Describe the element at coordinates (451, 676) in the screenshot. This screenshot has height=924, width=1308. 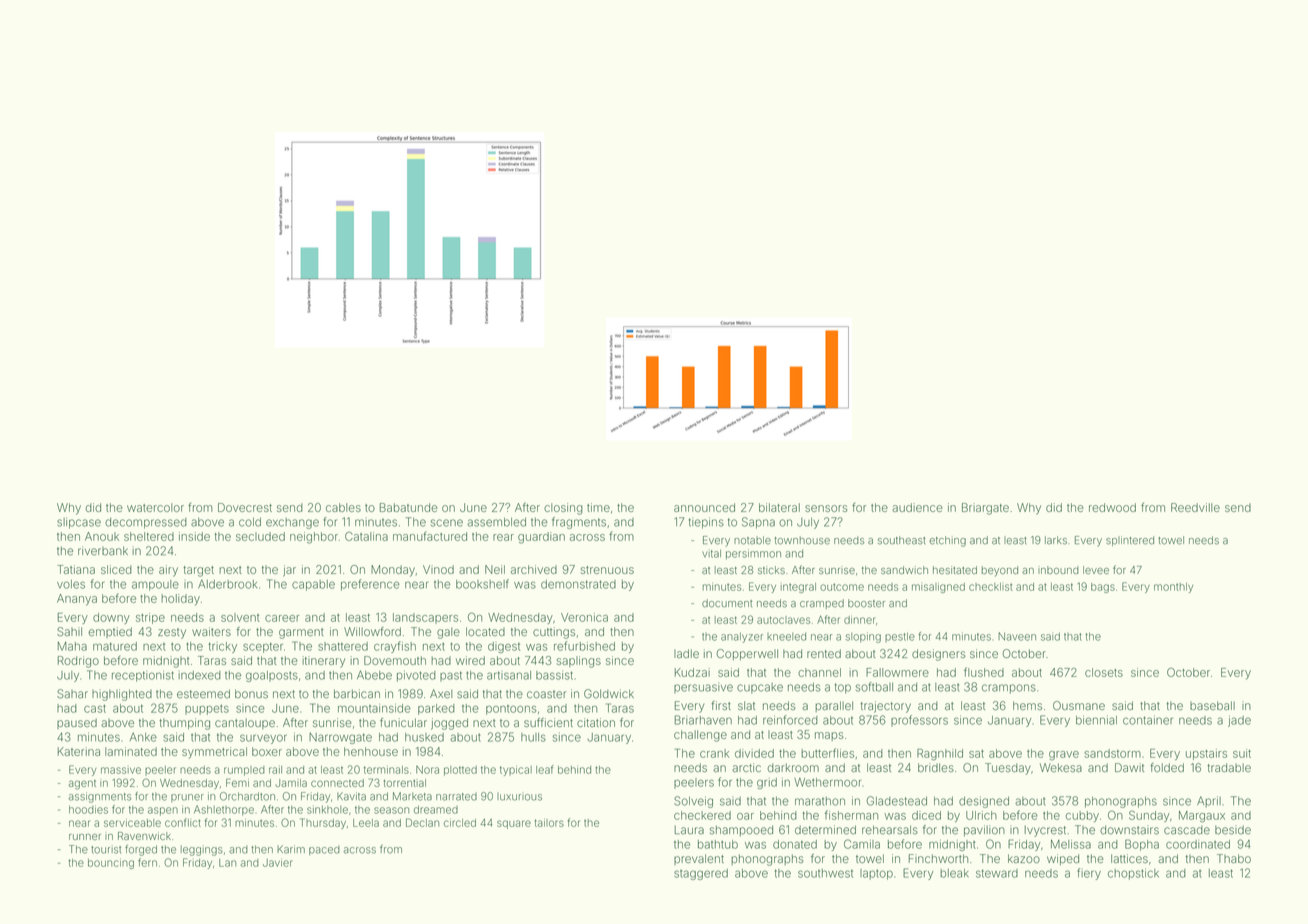
I see `past` at that location.
